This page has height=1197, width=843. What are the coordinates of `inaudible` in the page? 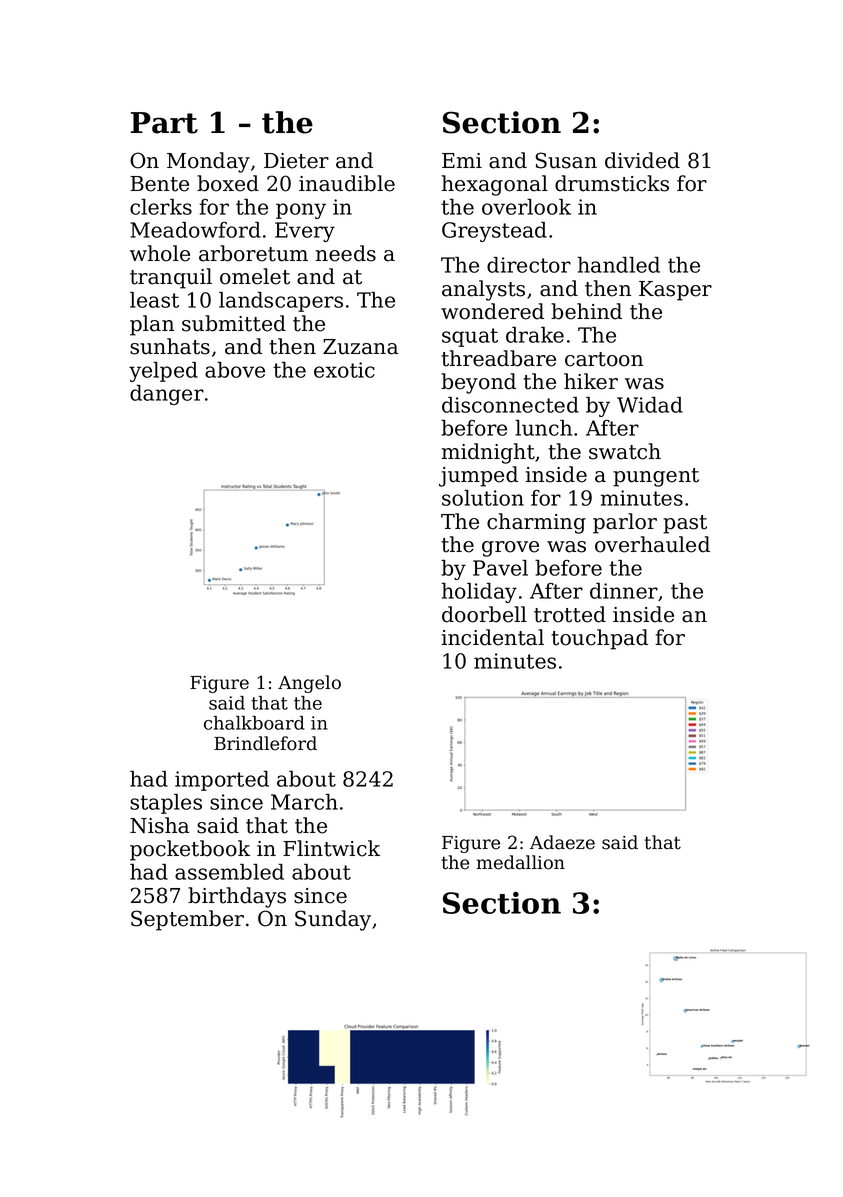 It's located at (347, 183).
